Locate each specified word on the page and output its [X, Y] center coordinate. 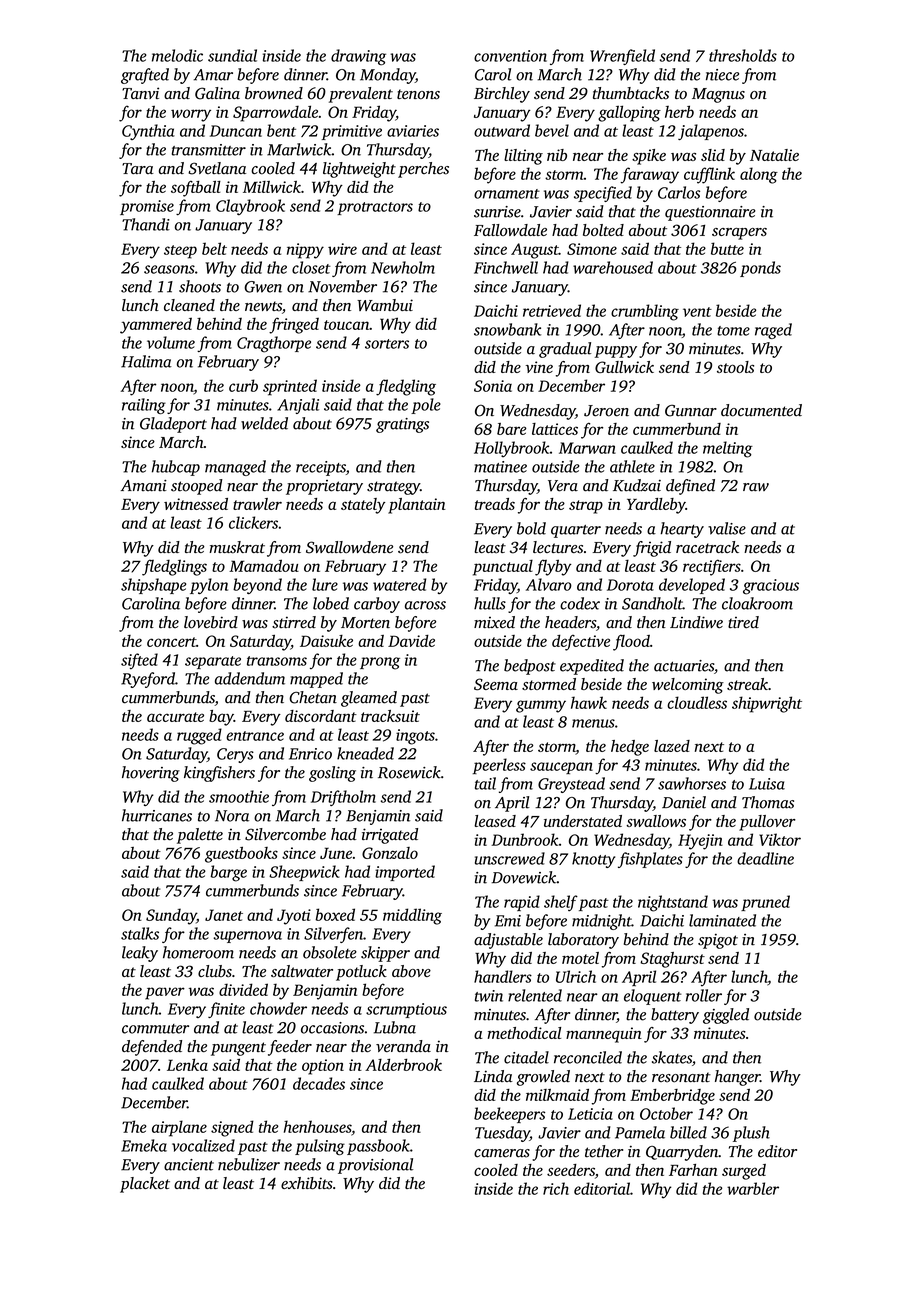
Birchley [502, 95]
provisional [375, 1166]
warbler [753, 1188]
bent [281, 130]
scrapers [739, 234]
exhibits [307, 1183]
